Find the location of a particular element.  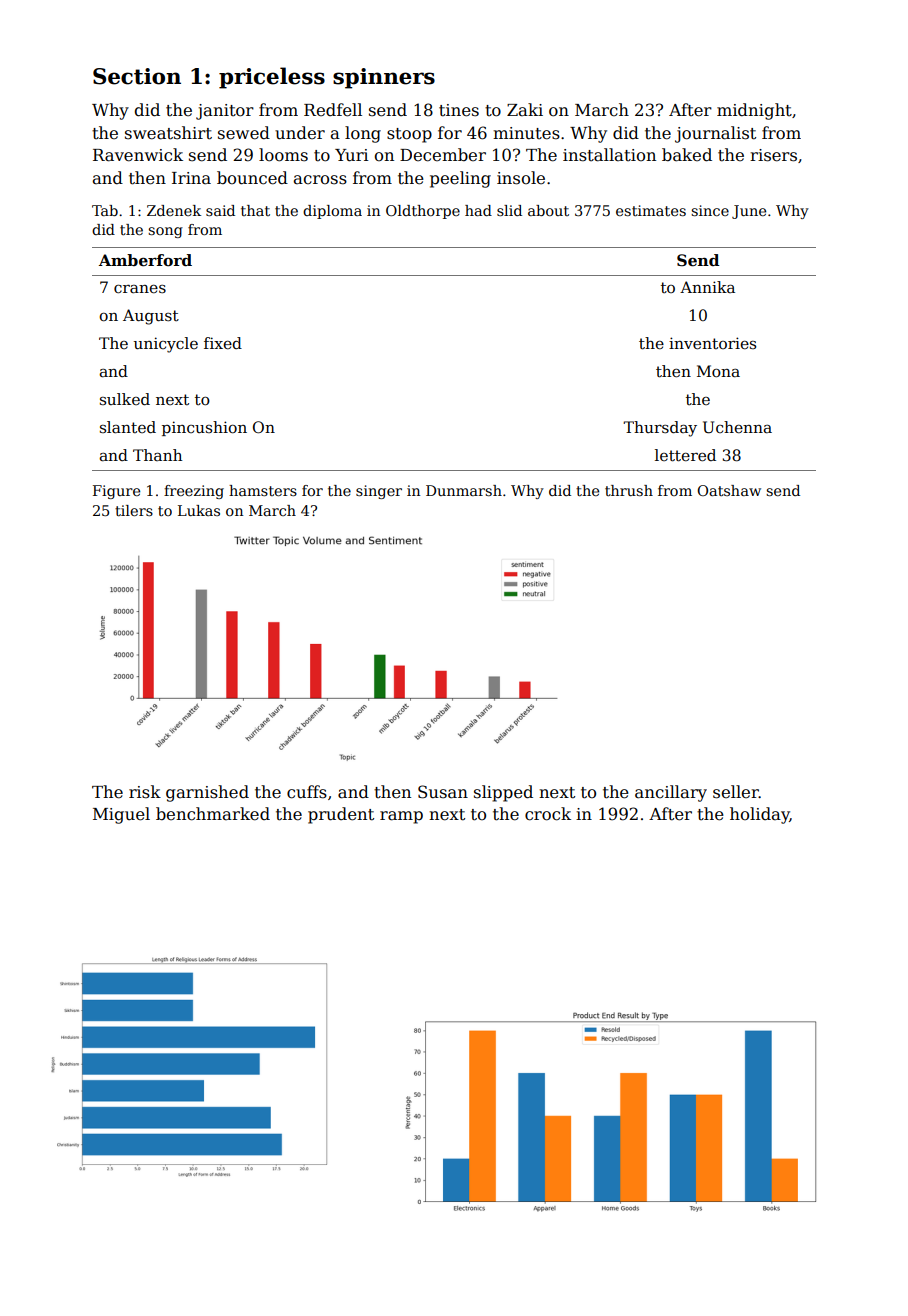

hamsters is located at coordinates (263, 490).
